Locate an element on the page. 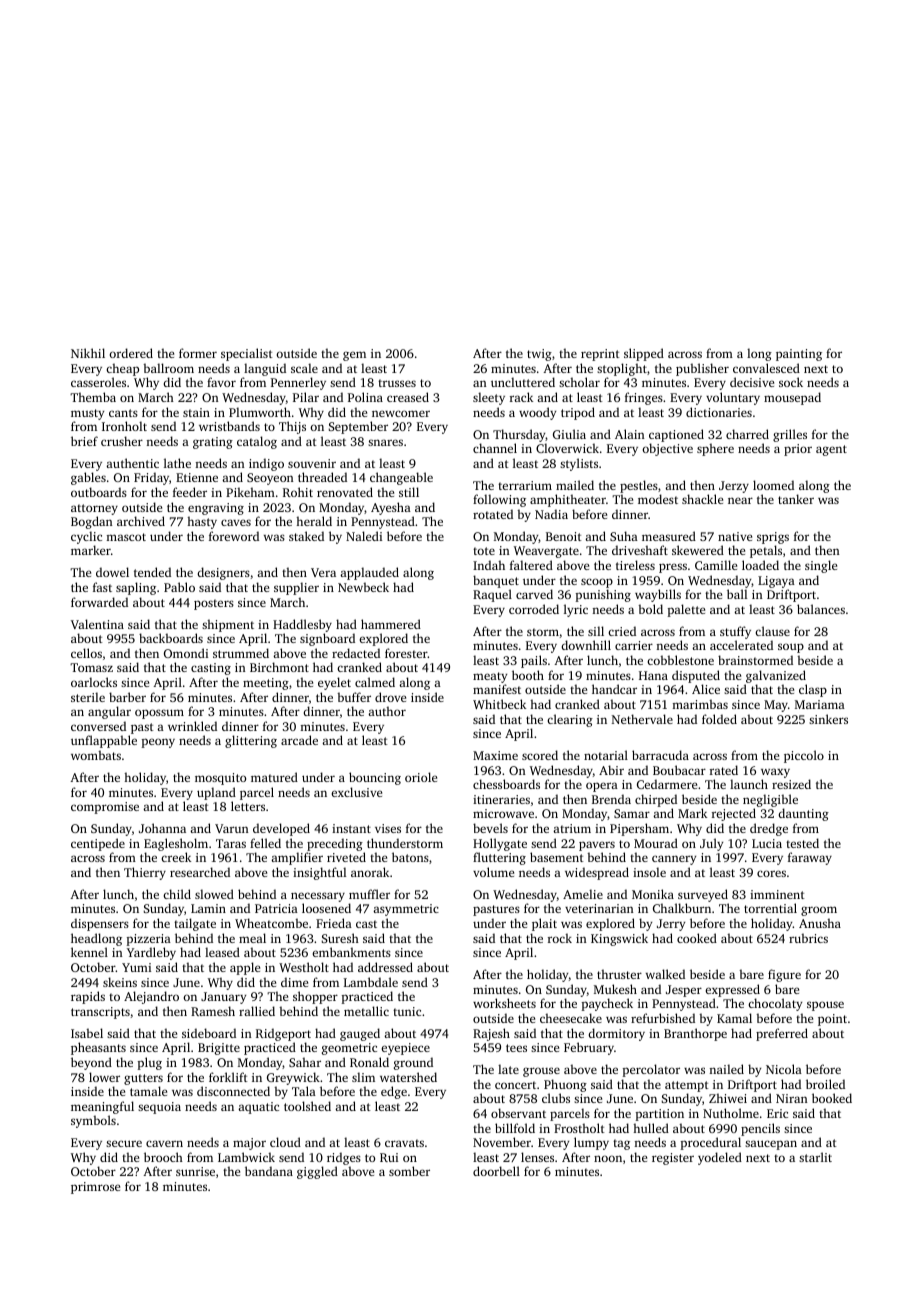 The image size is (924, 1308). uncluttered is located at coordinates (523, 382).
